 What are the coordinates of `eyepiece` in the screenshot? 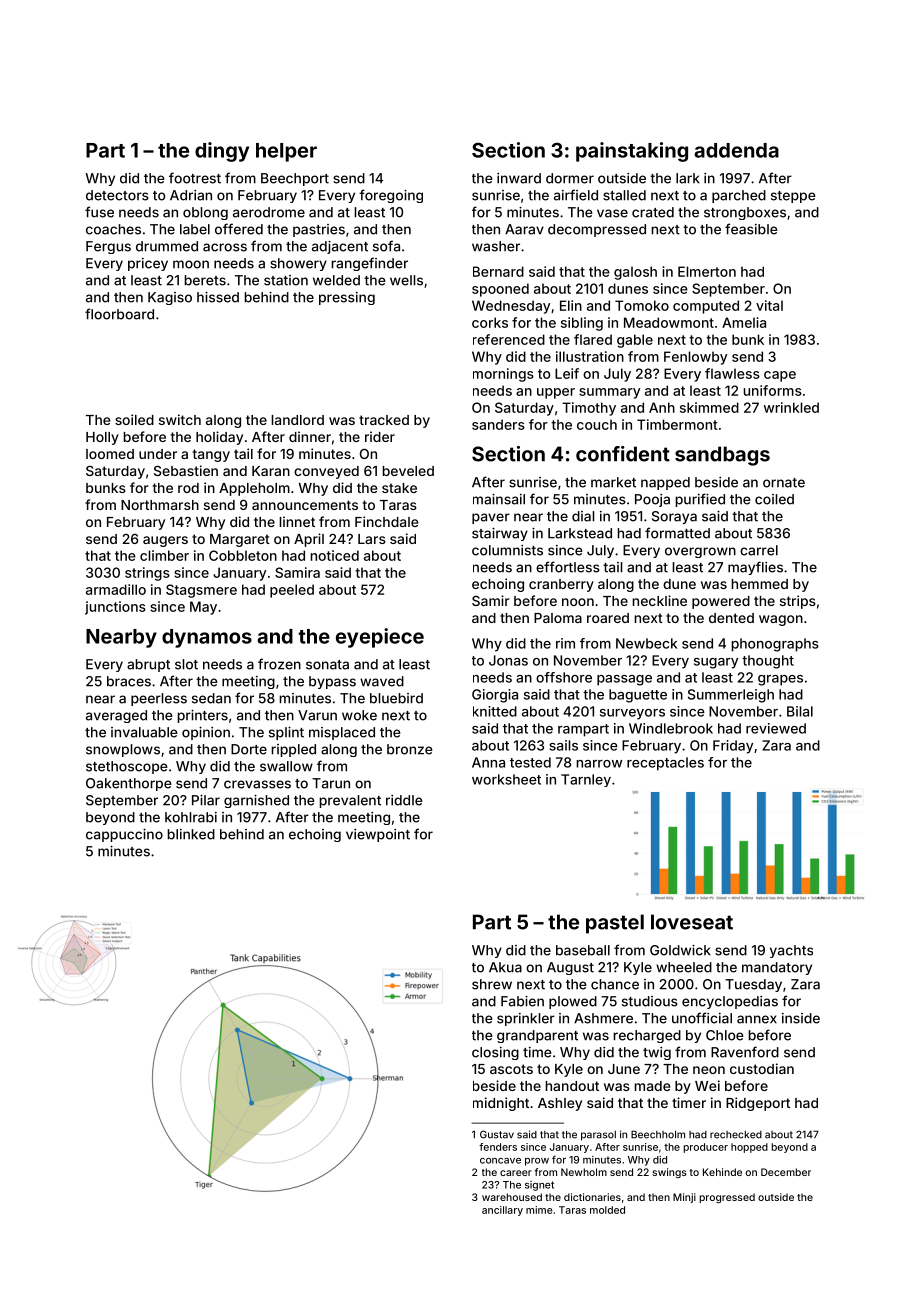 It's located at (380, 638).
